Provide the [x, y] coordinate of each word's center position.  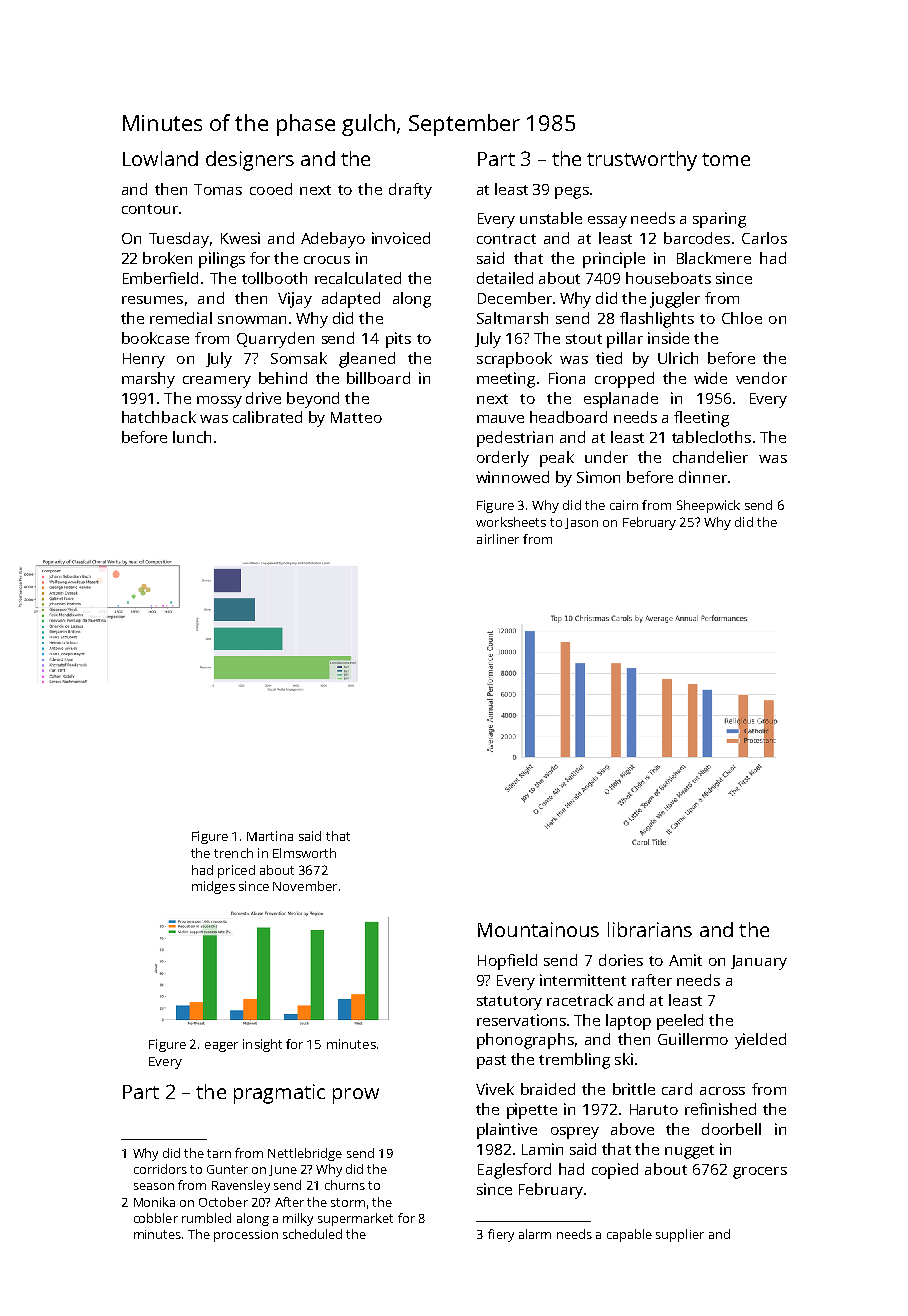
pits [398, 340]
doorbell [731, 1129]
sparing [719, 220]
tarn [219, 1153]
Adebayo [333, 240]
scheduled [312, 1234]
